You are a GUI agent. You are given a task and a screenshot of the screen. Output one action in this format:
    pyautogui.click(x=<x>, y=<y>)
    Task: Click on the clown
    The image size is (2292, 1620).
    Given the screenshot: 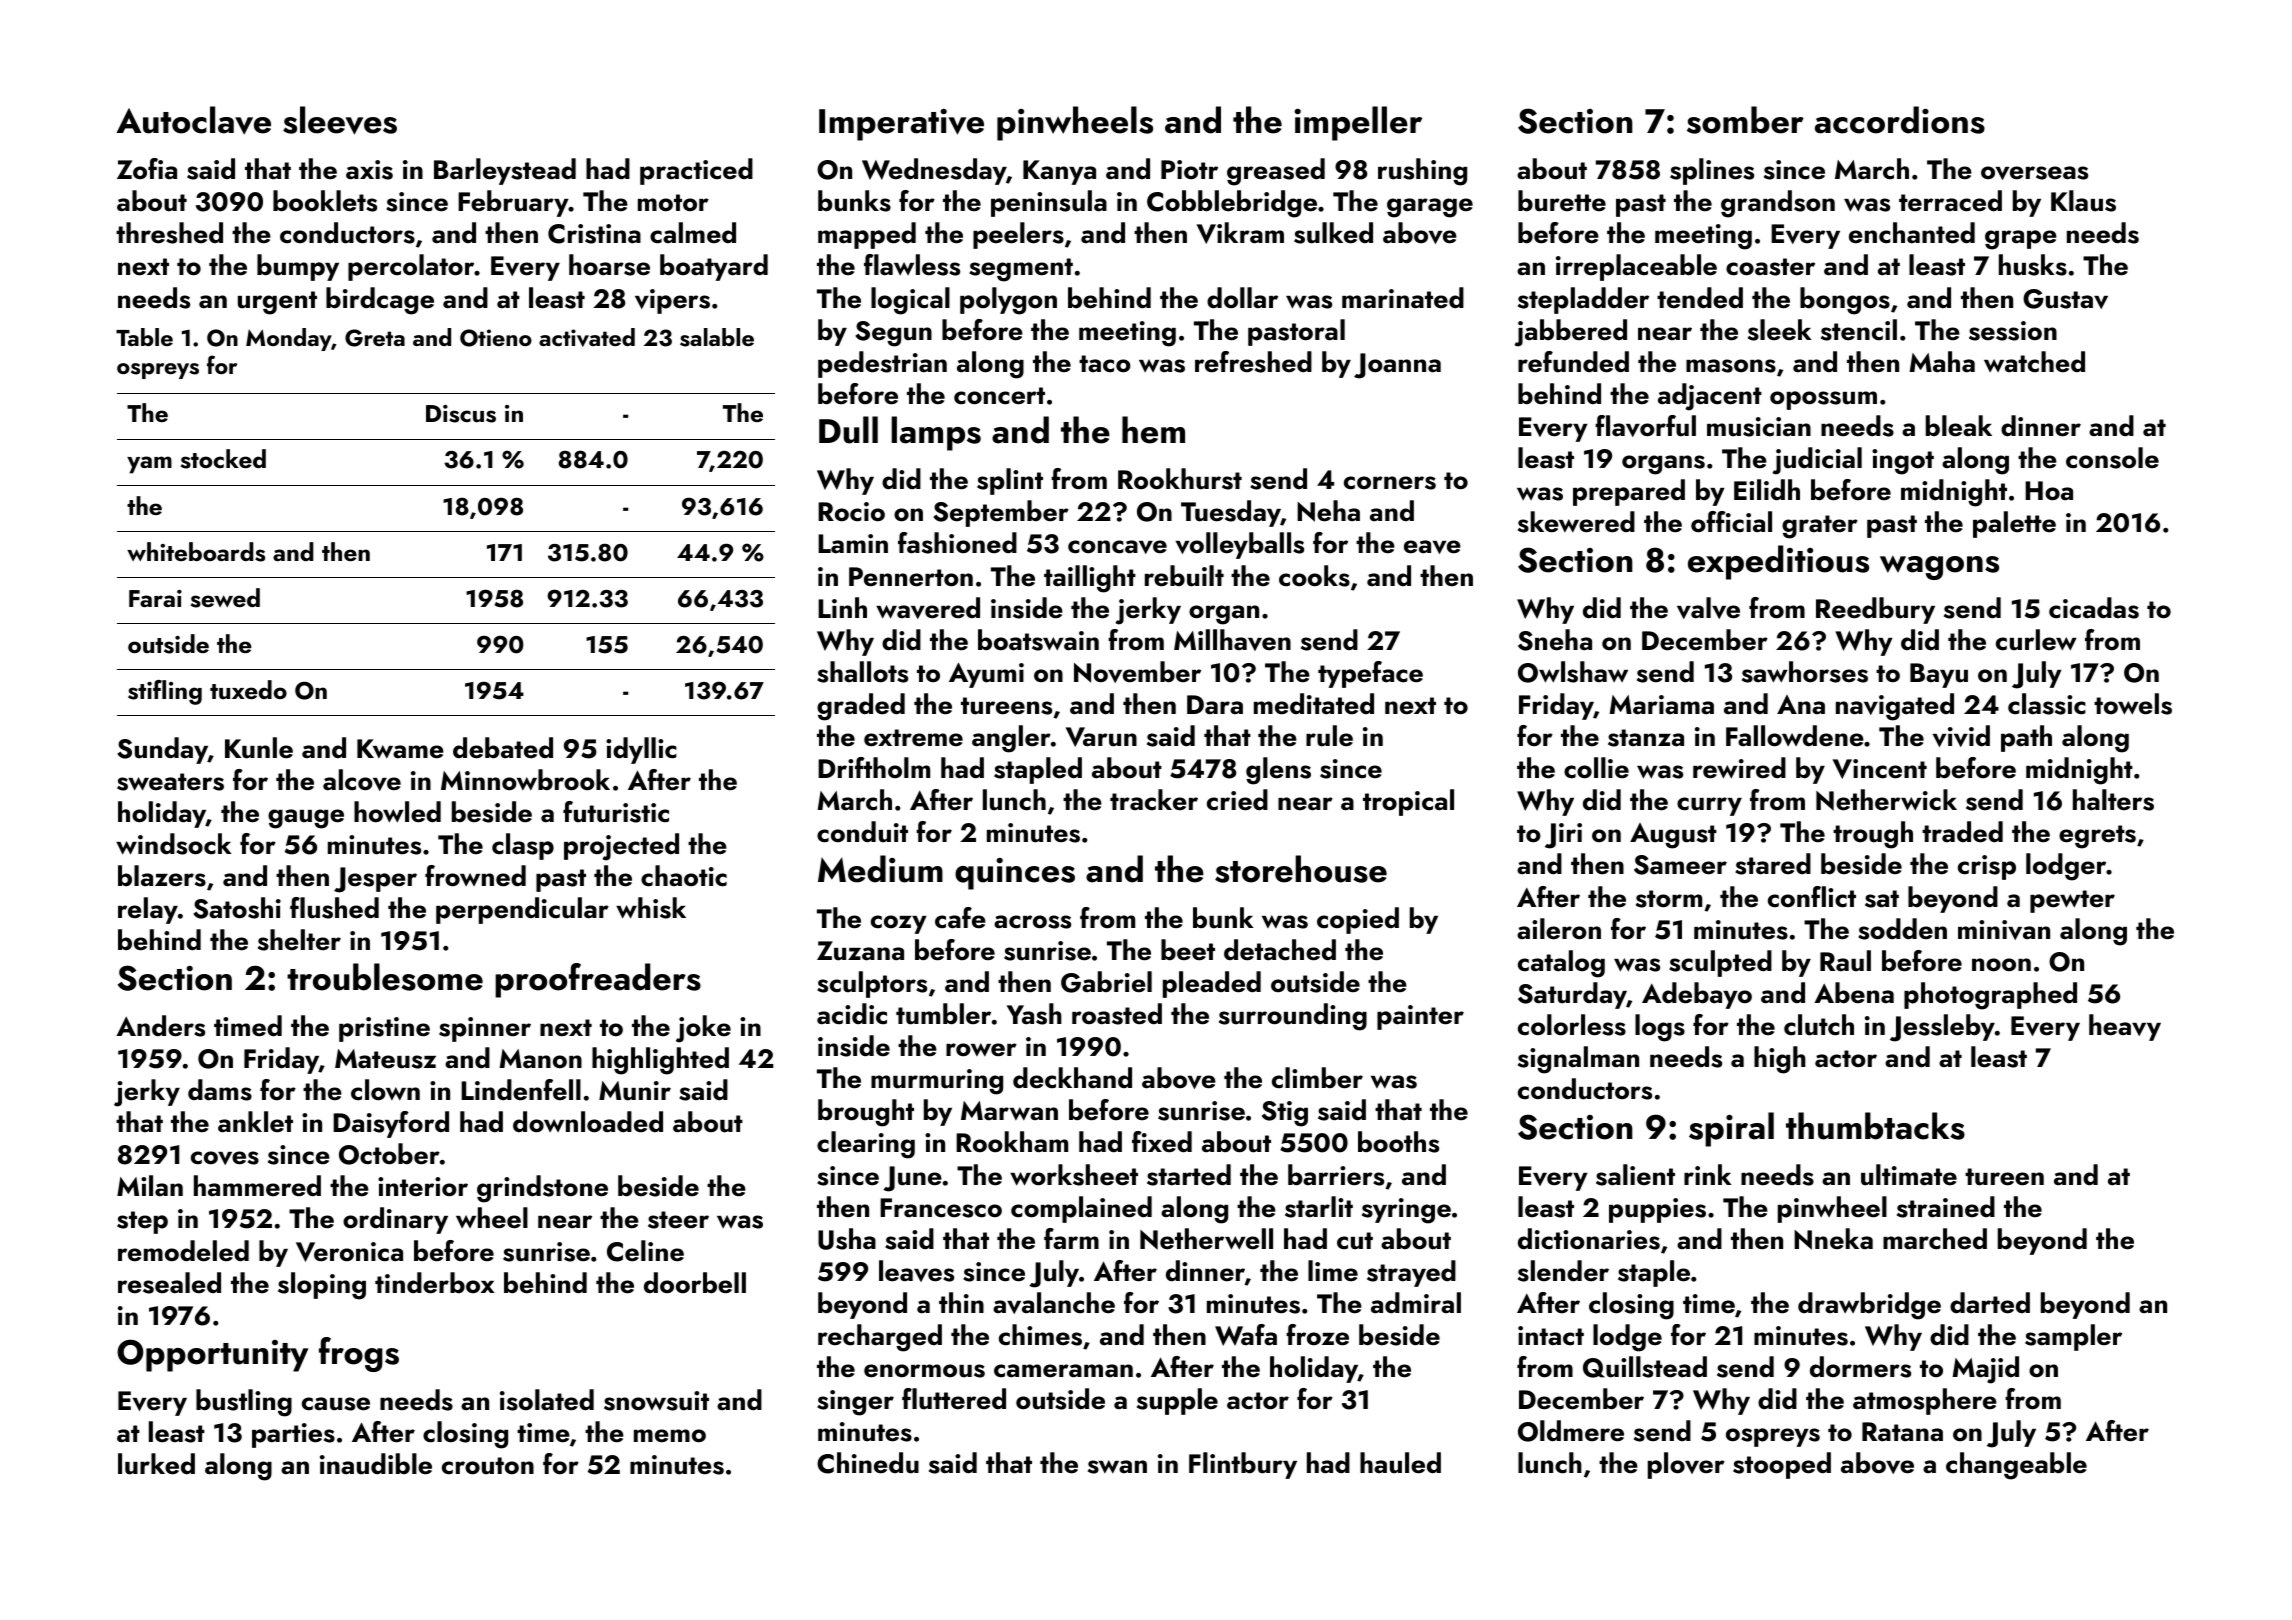 What is the action you would take?
    pyautogui.click(x=385, y=1090)
